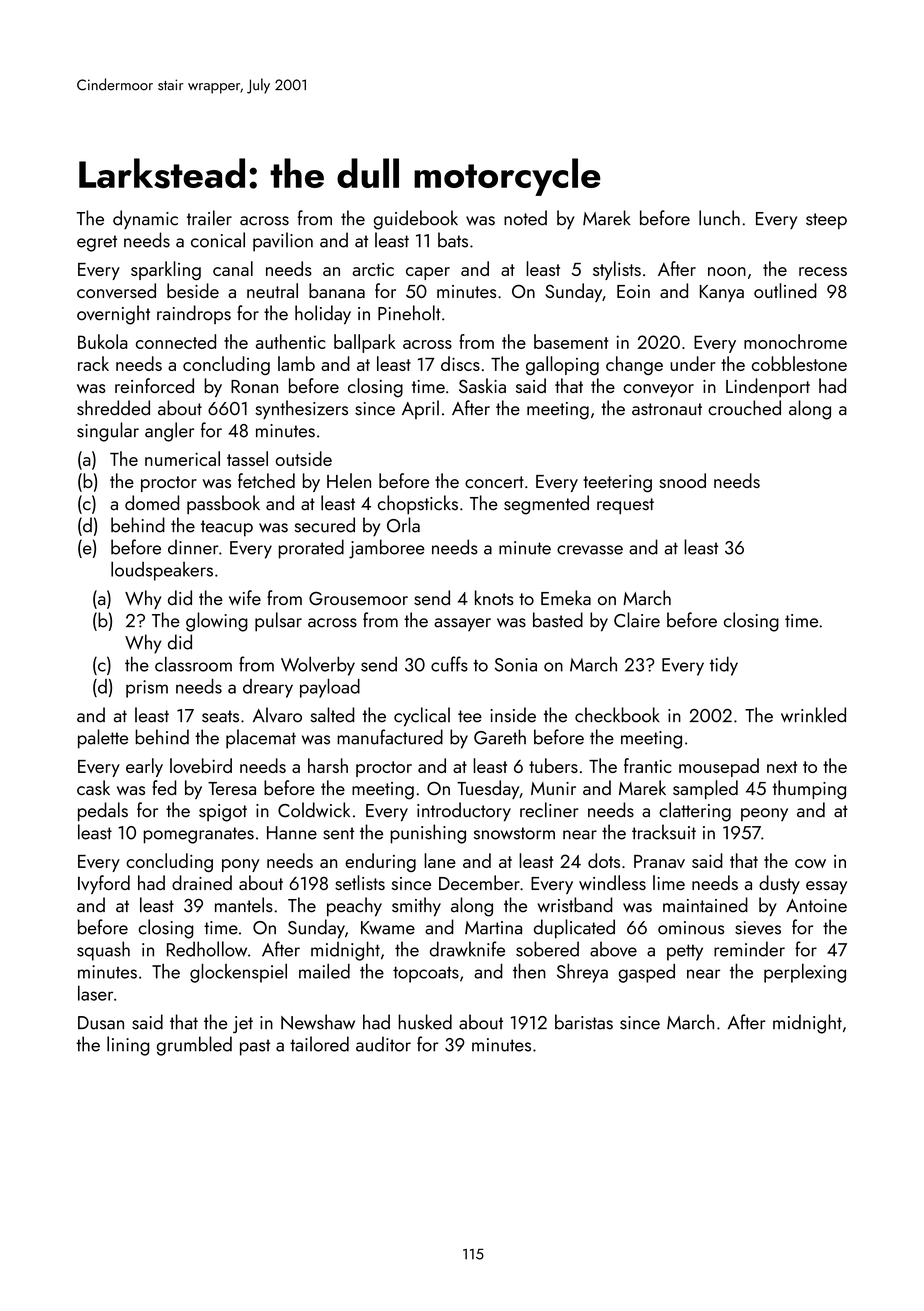 This document has width=924, height=1311. Describe the element at coordinates (113, 408) in the document. I see `shredded` at that location.
